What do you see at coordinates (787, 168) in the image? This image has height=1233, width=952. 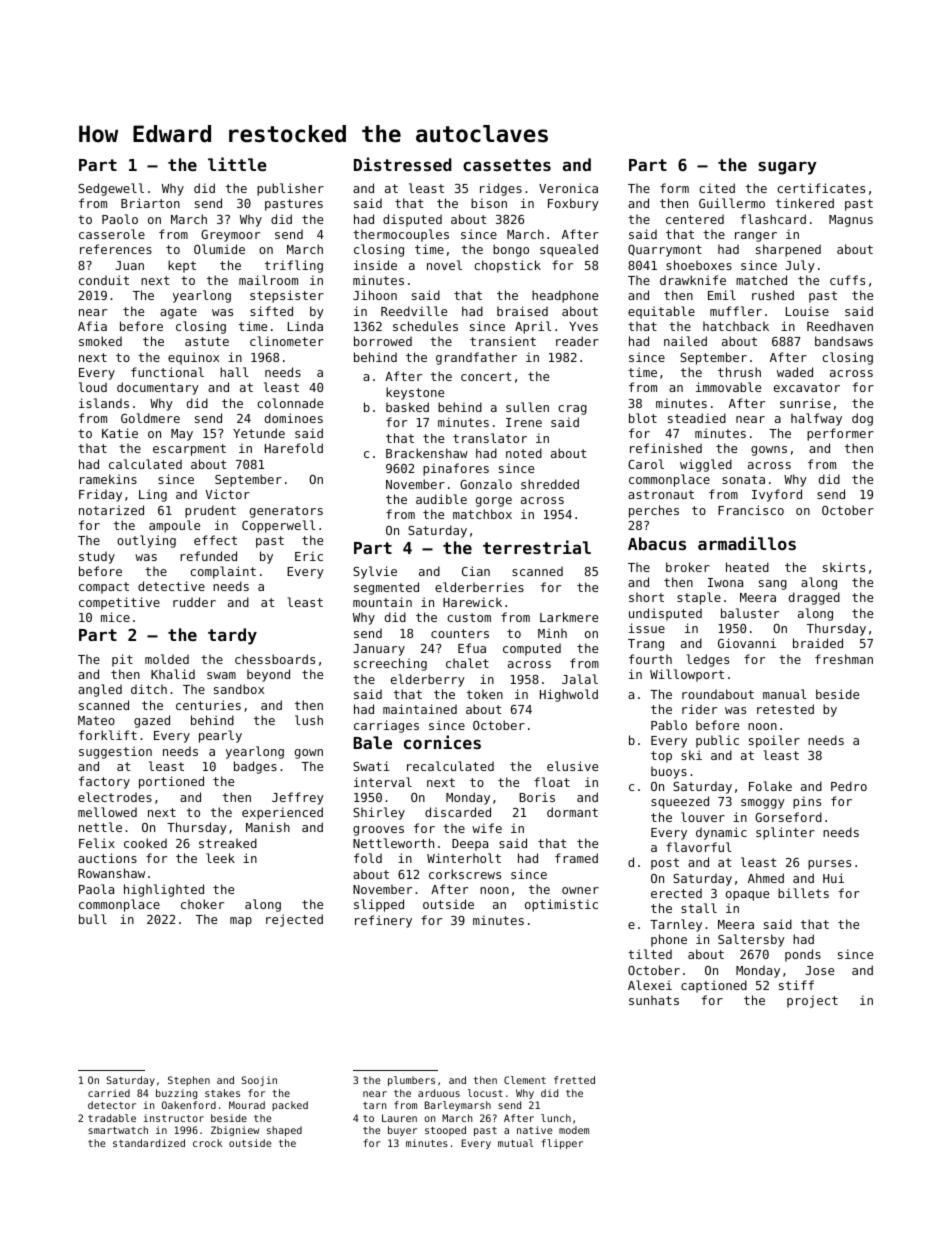 I see `sugary` at bounding box center [787, 168].
